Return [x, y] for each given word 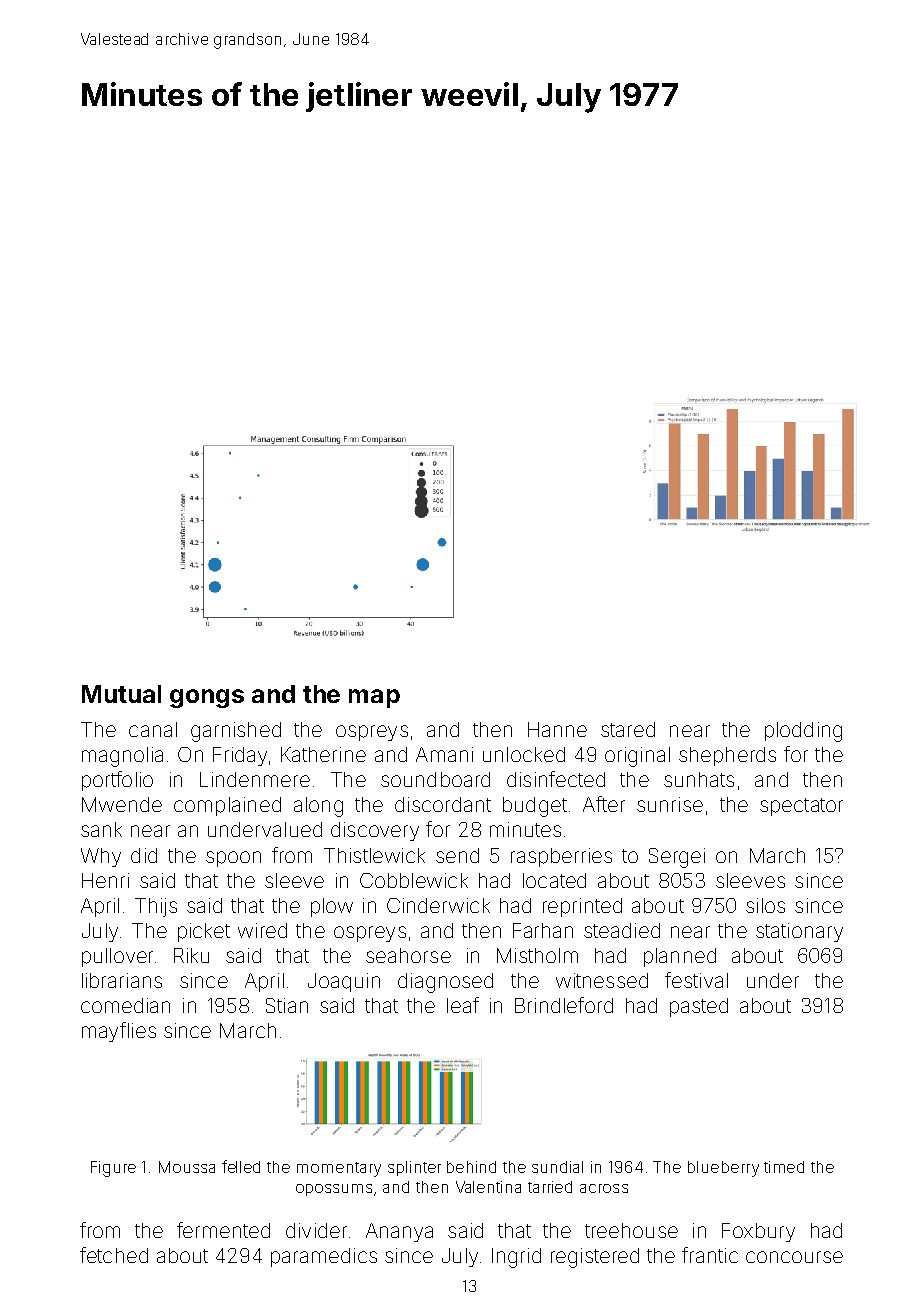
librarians [122, 980]
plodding [803, 732]
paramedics [324, 1257]
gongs [207, 698]
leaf [463, 1005]
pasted [699, 1007]
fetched [114, 1255]
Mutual [121, 694]
